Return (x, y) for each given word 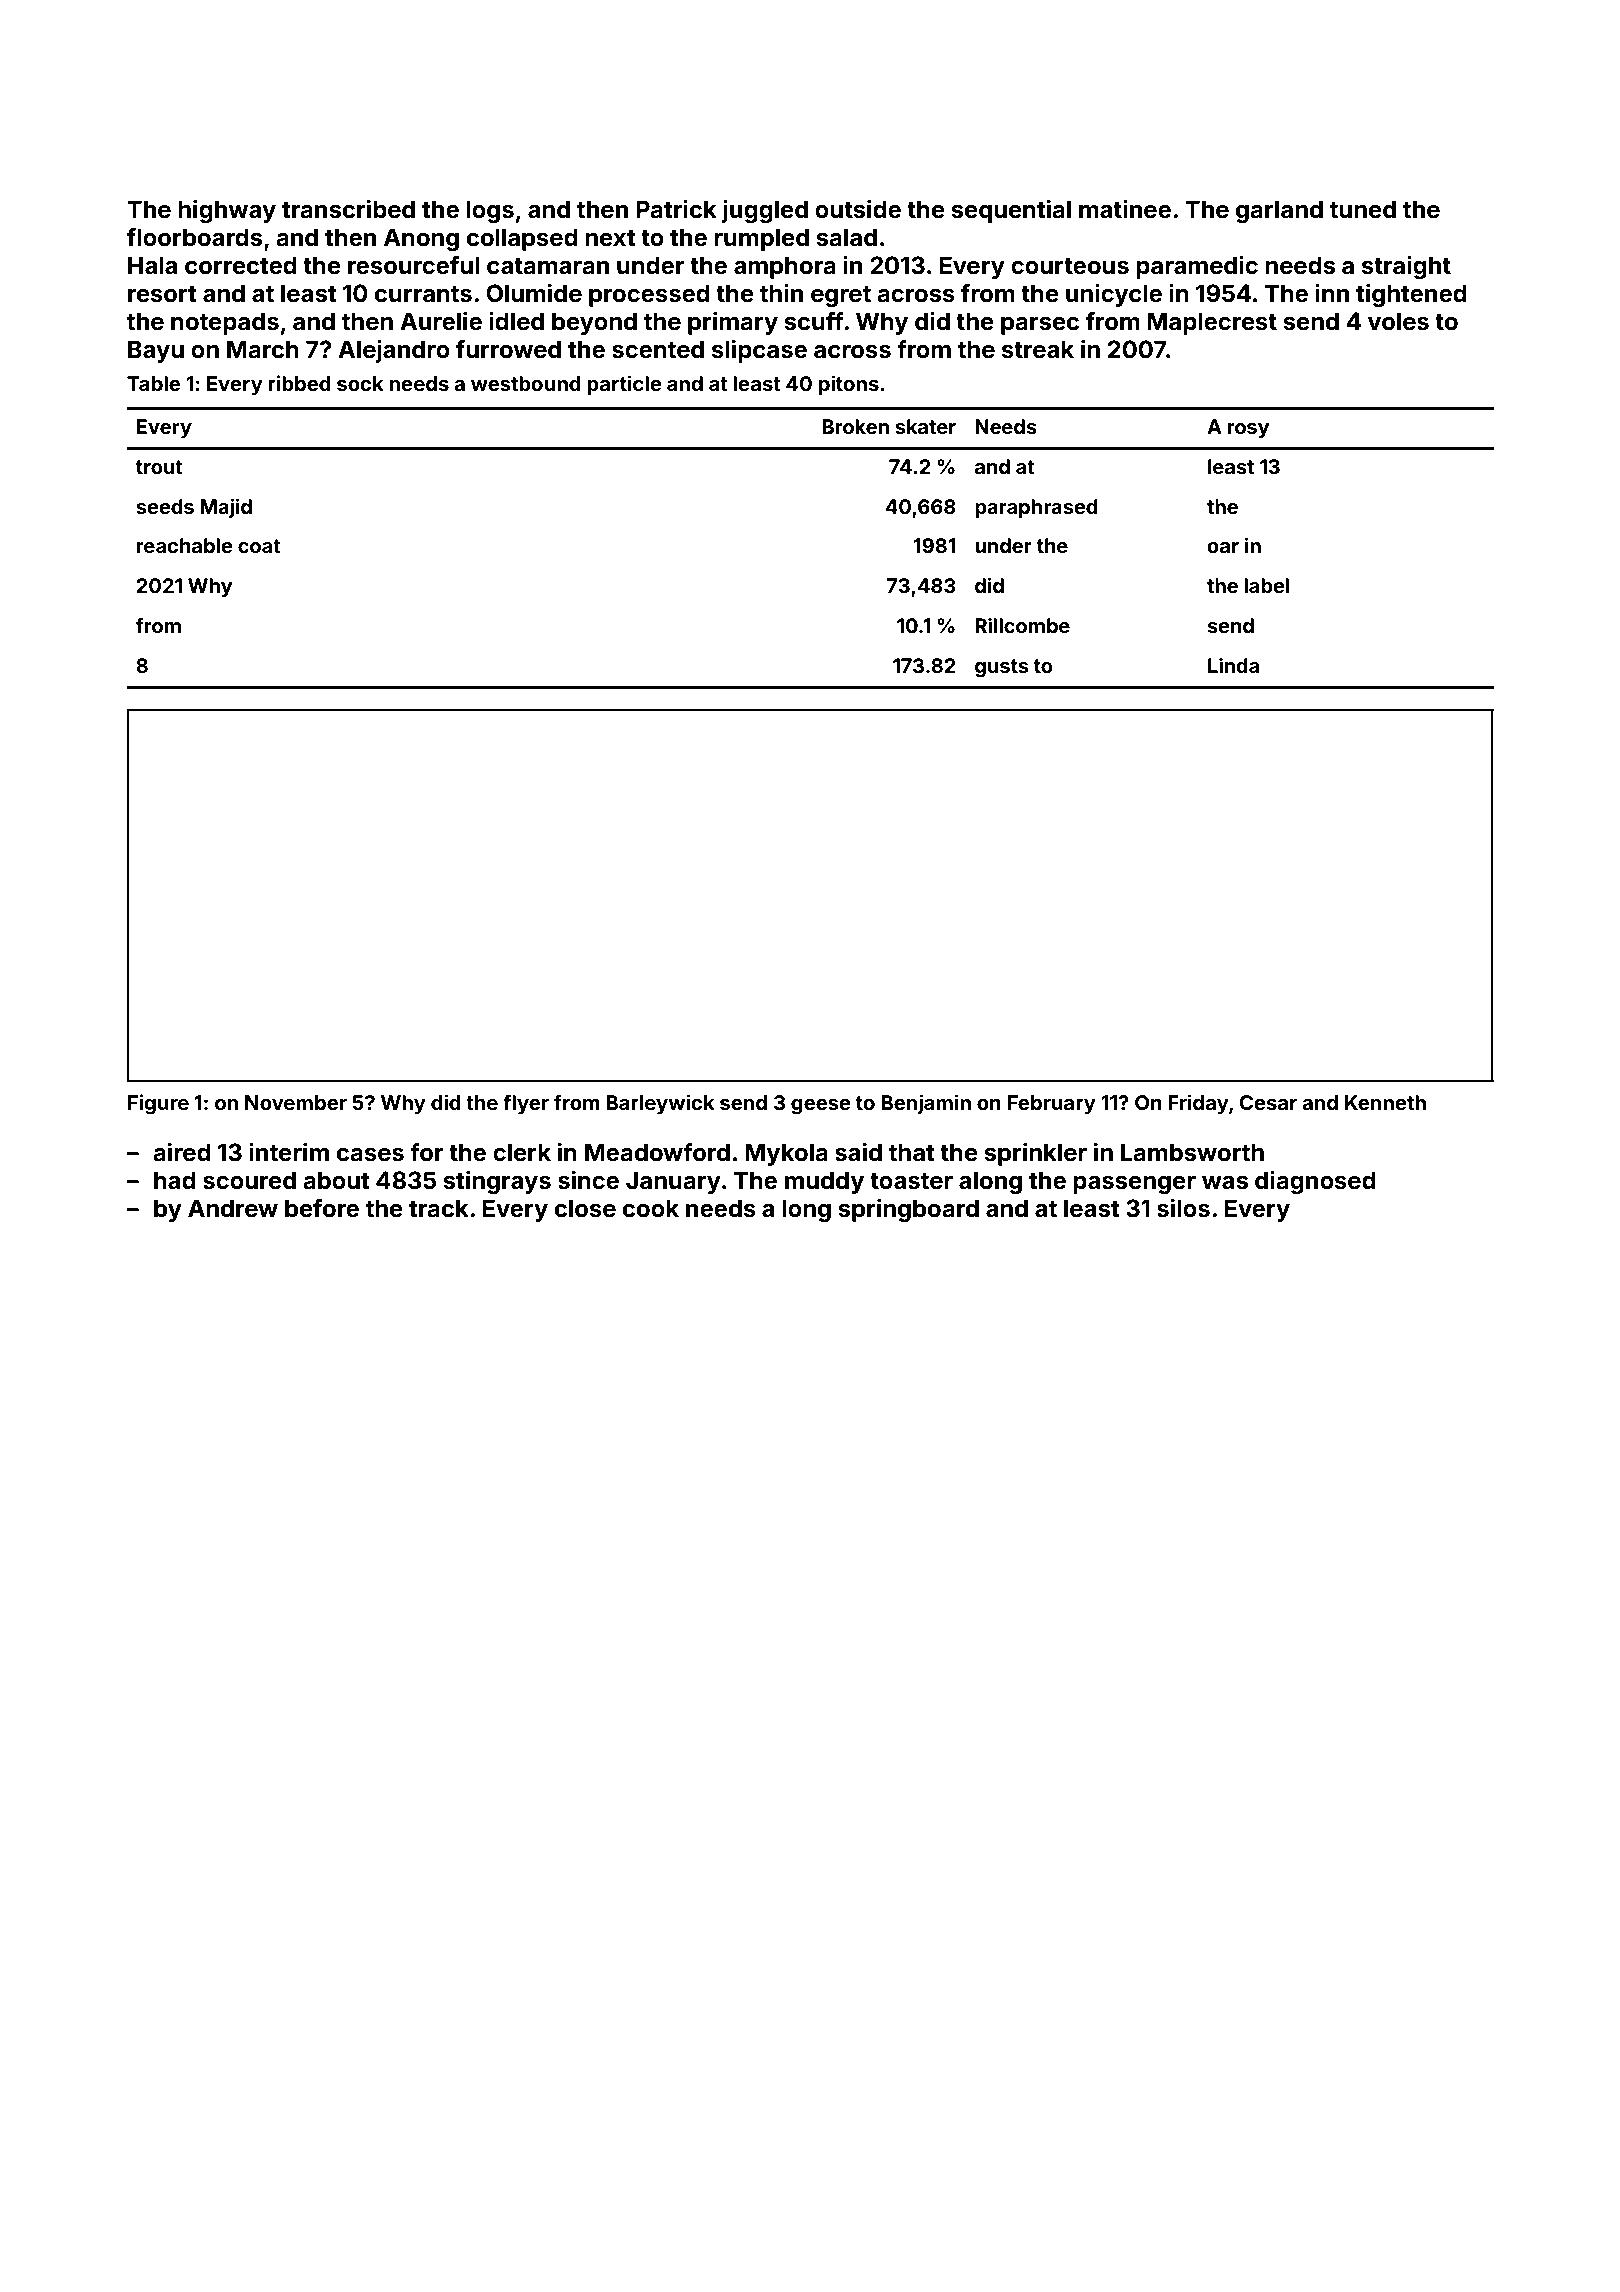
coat (259, 546)
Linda (1233, 665)
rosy (1249, 430)
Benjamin (926, 1104)
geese (821, 1107)
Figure (158, 1104)
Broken (855, 426)
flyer (526, 1104)
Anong (421, 239)
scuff (814, 321)
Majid (226, 508)
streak (1038, 349)
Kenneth (1385, 1102)
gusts (1001, 668)
